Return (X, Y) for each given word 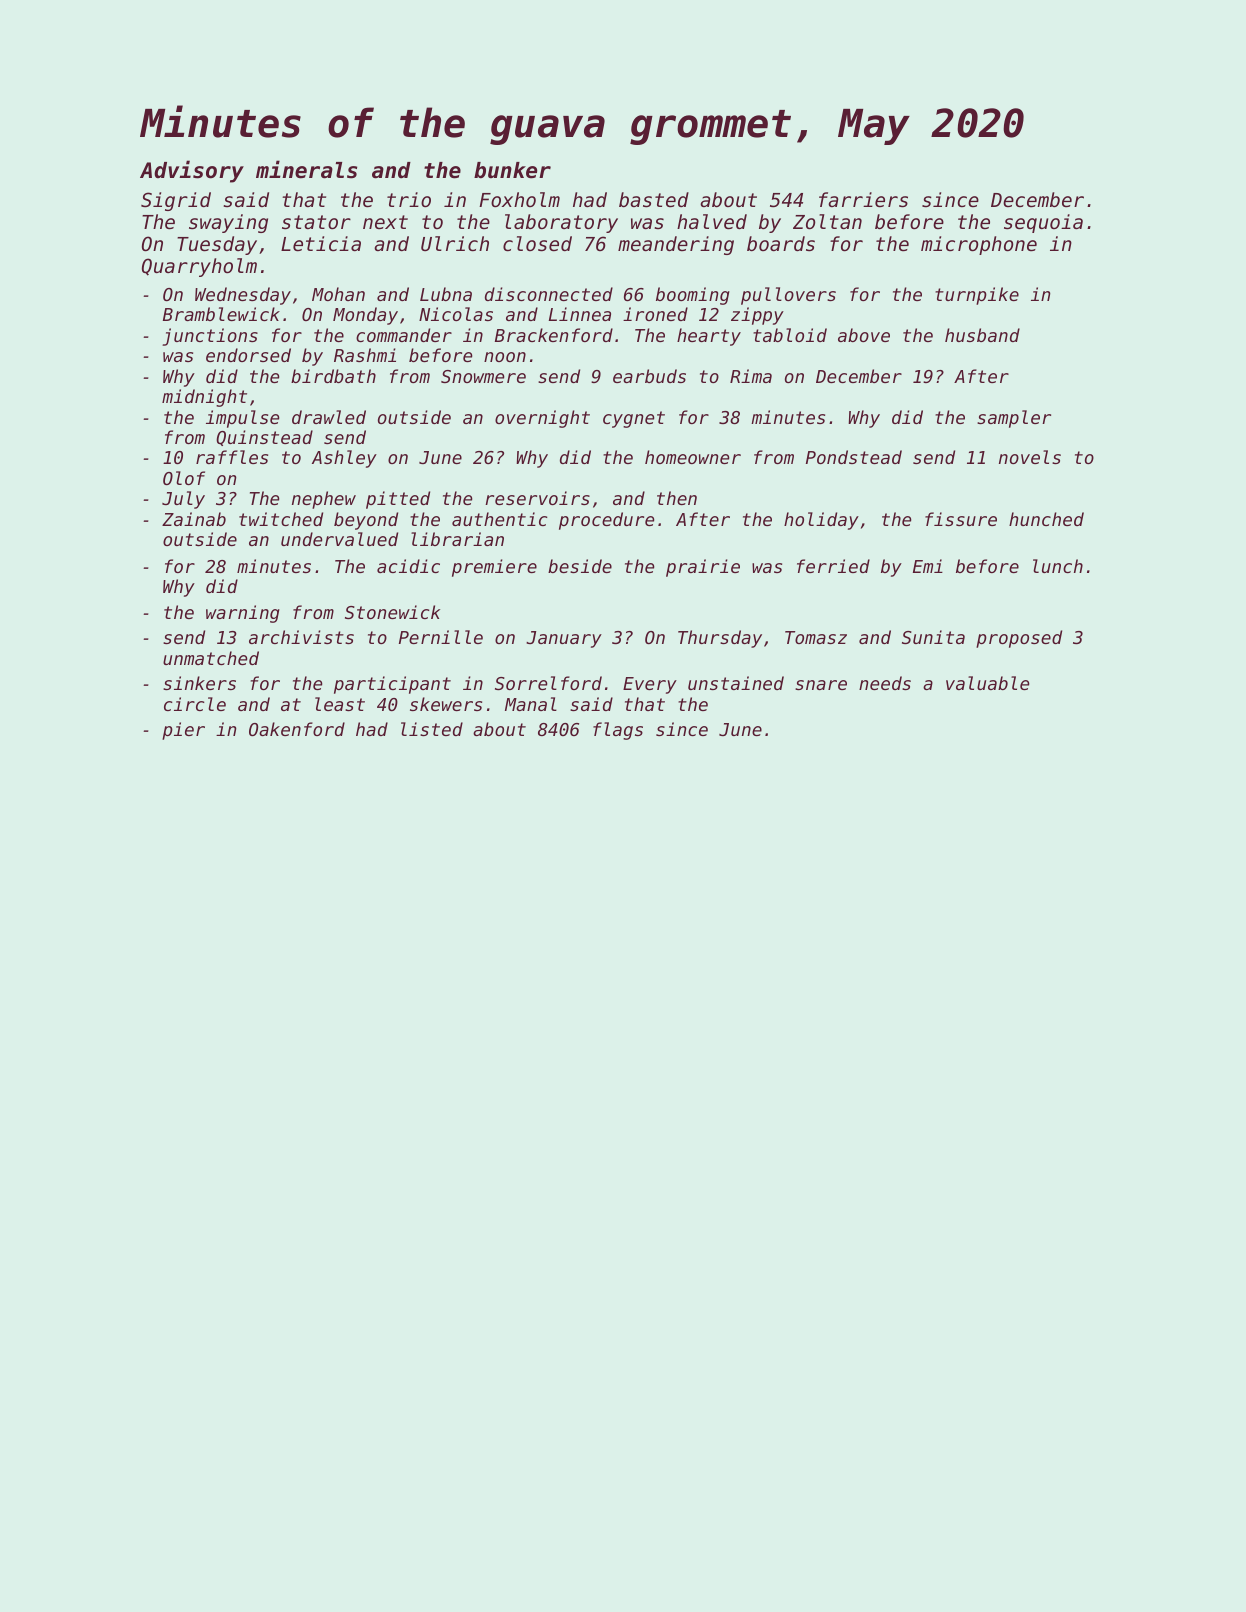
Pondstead (854, 457)
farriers (863, 199)
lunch (1058, 566)
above (864, 335)
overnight (542, 419)
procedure (606, 521)
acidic (408, 566)
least (340, 704)
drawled (329, 417)
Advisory (192, 171)
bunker (512, 170)
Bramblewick (221, 314)
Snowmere (483, 376)
